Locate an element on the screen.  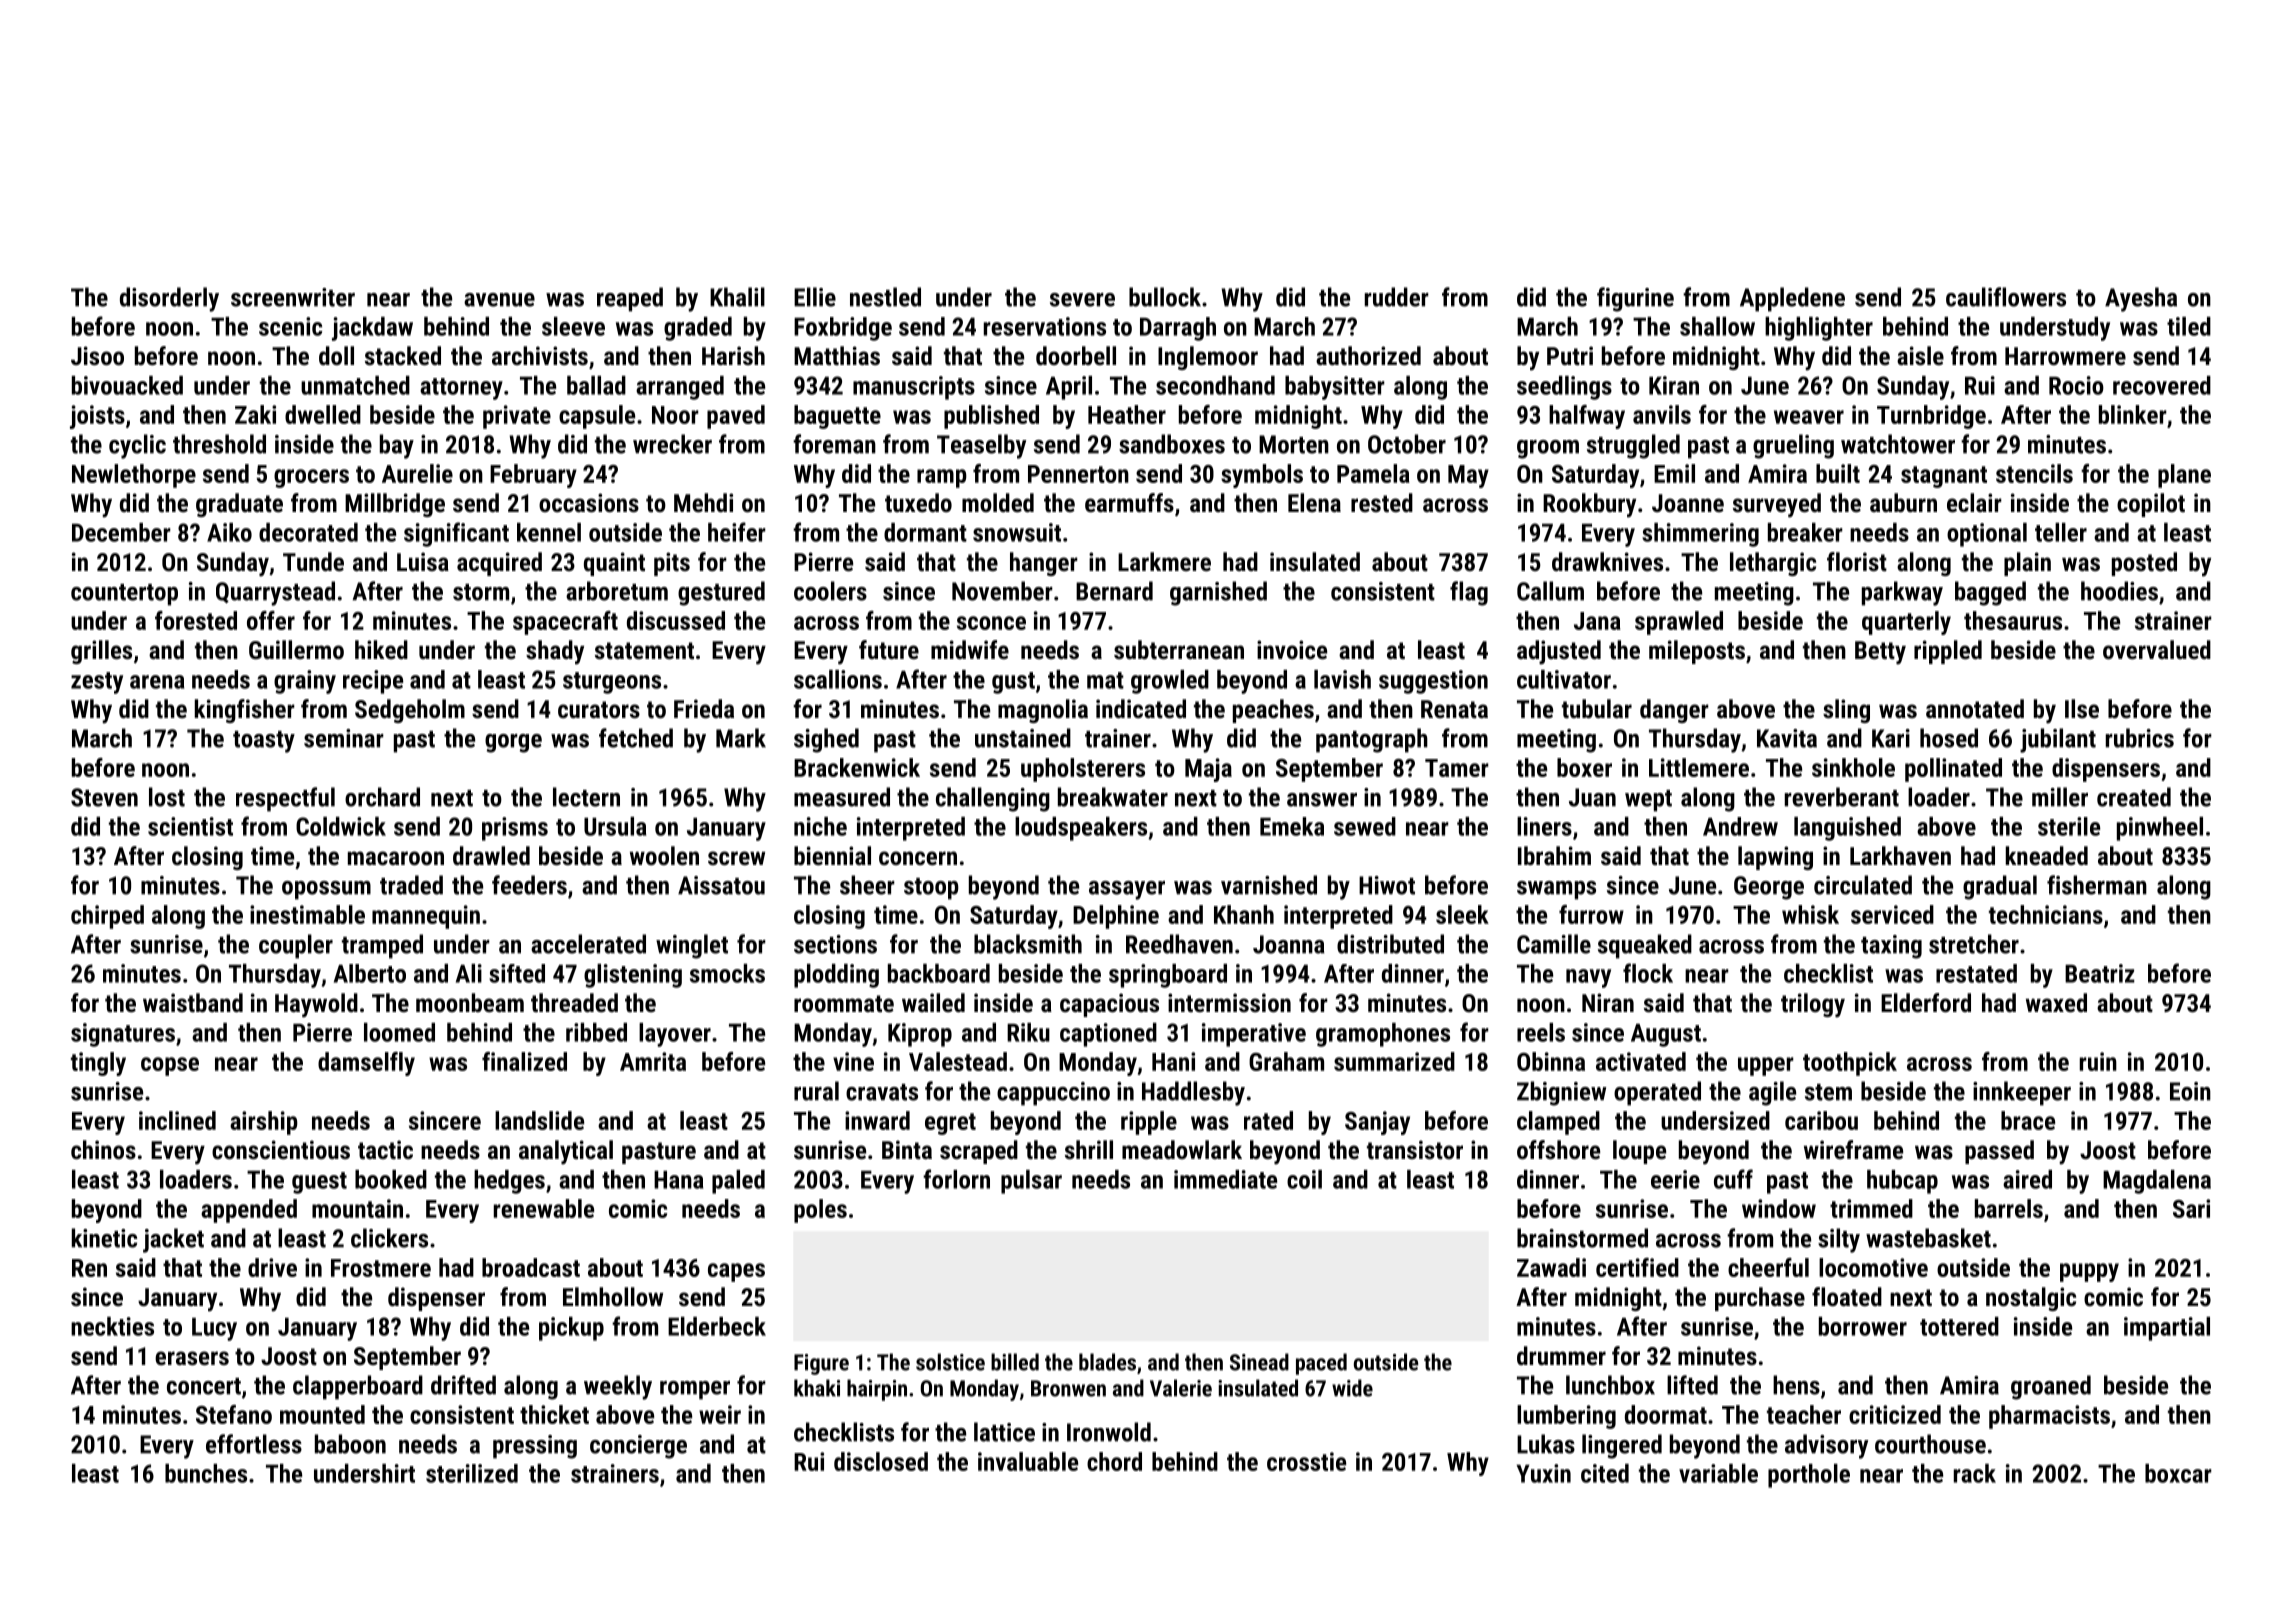
fisherman is located at coordinates (2097, 885).
